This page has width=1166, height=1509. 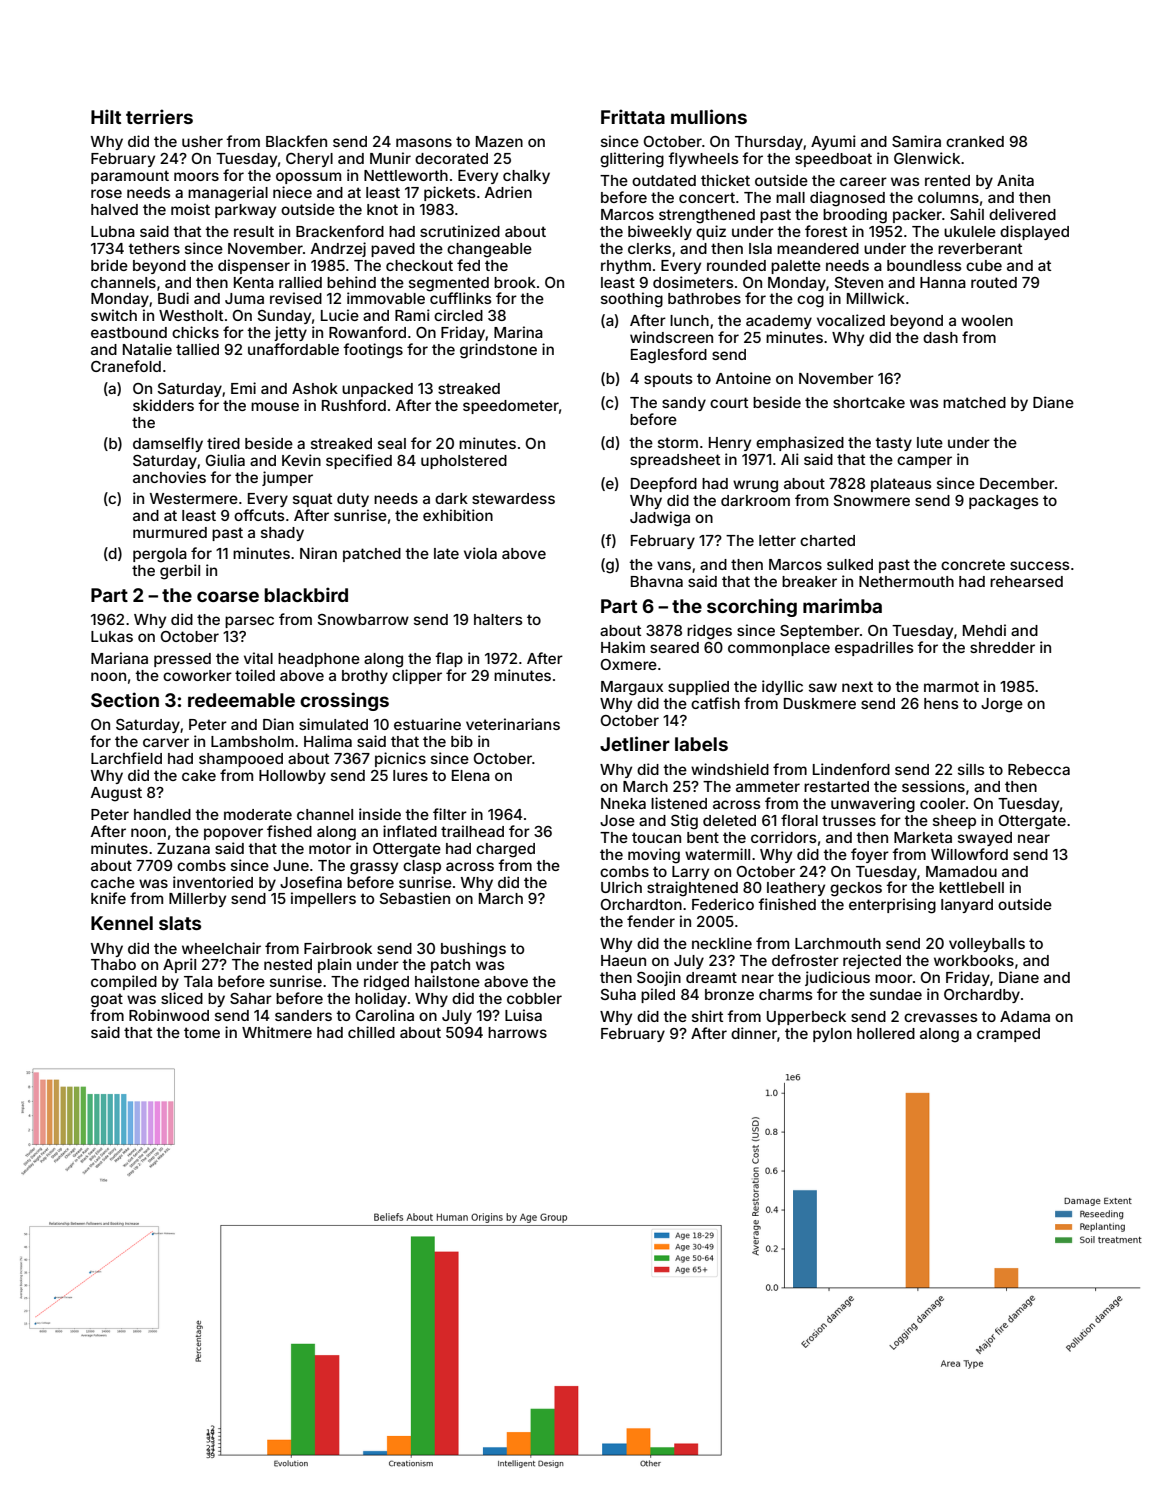 I want to click on pergola, so click(x=160, y=555).
